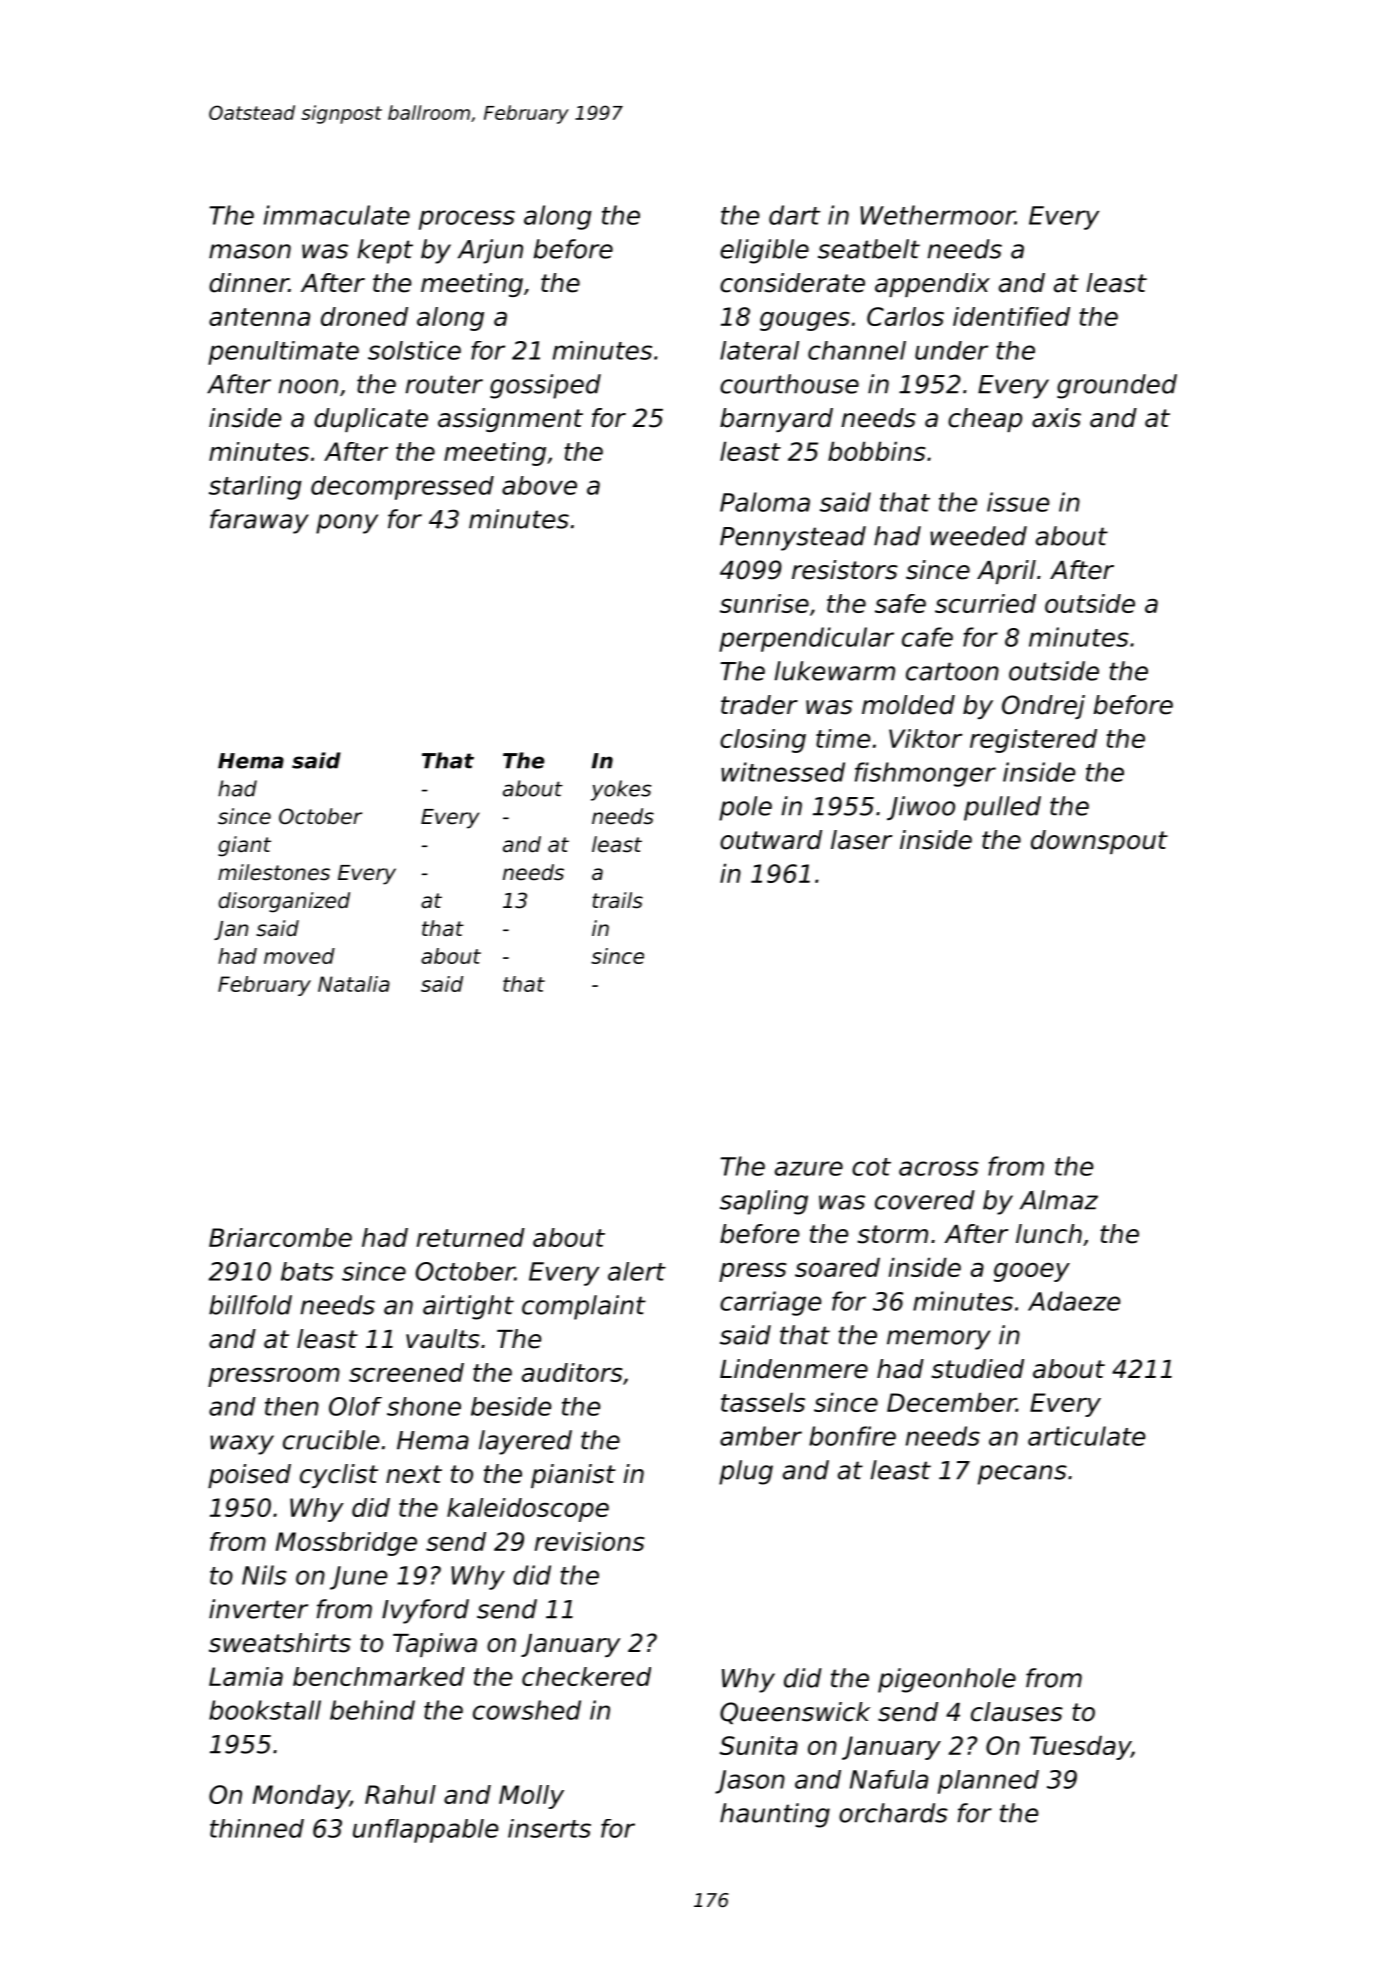  What do you see at coordinates (1011, 316) in the image?
I see `identified` at bounding box center [1011, 316].
